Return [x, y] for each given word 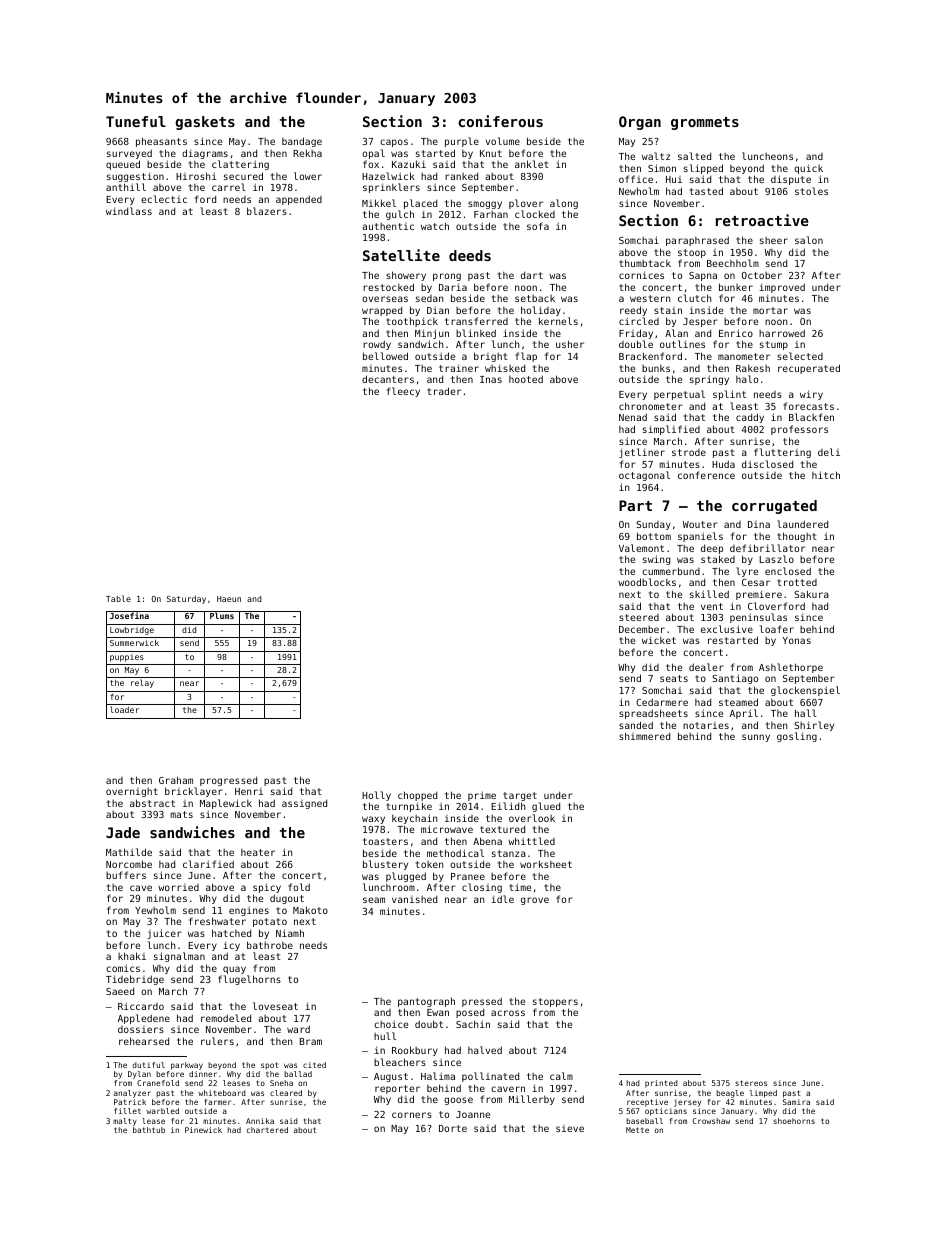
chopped [417, 796]
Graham [176, 780]
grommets [705, 123]
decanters [388, 379]
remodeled [226, 1018]
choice [391, 1024]
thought [797, 537]
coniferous [500, 121]
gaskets [205, 123]
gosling [797, 737]
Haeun [229, 599]
